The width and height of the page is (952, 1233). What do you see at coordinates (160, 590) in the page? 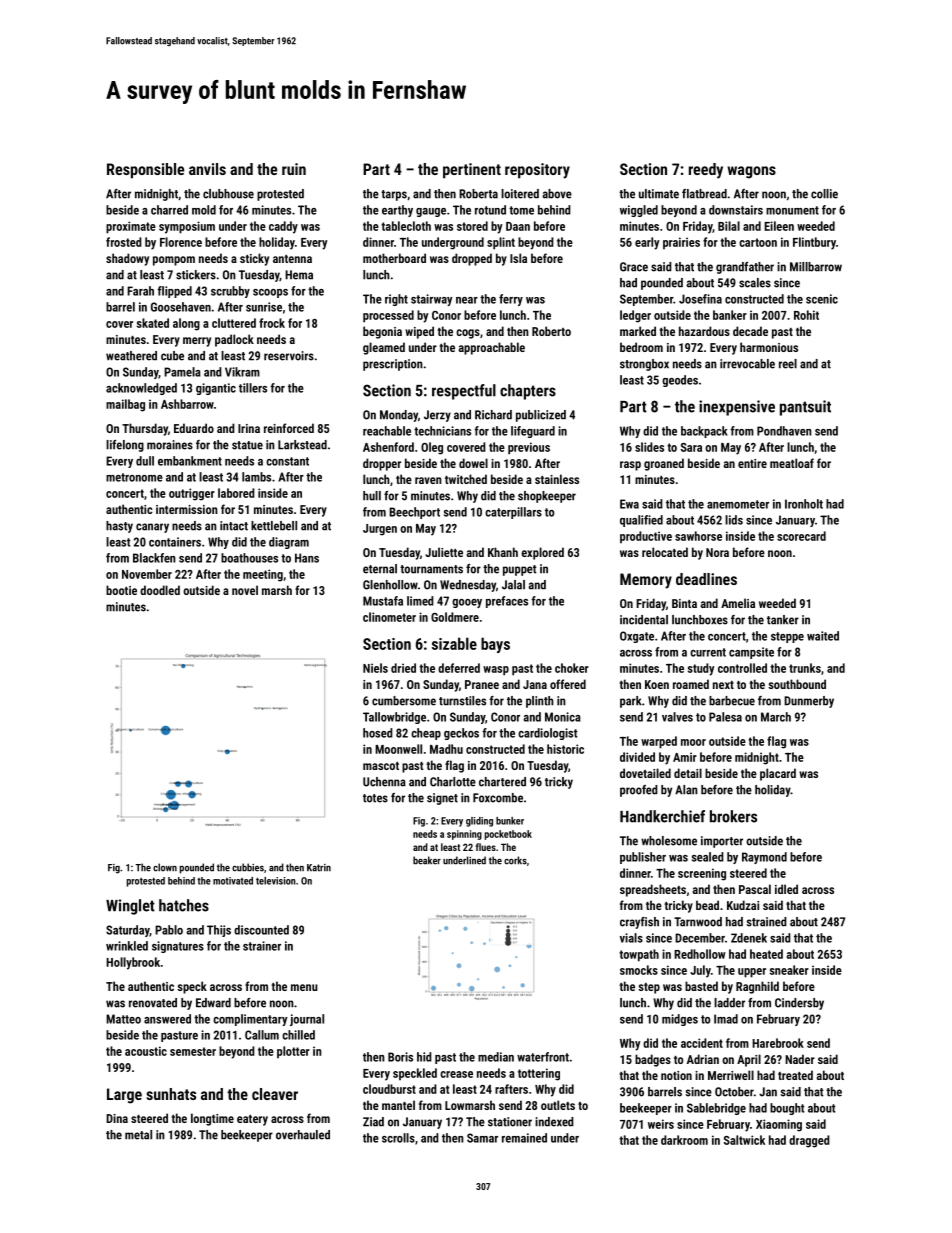
I see `doodled` at bounding box center [160, 590].
